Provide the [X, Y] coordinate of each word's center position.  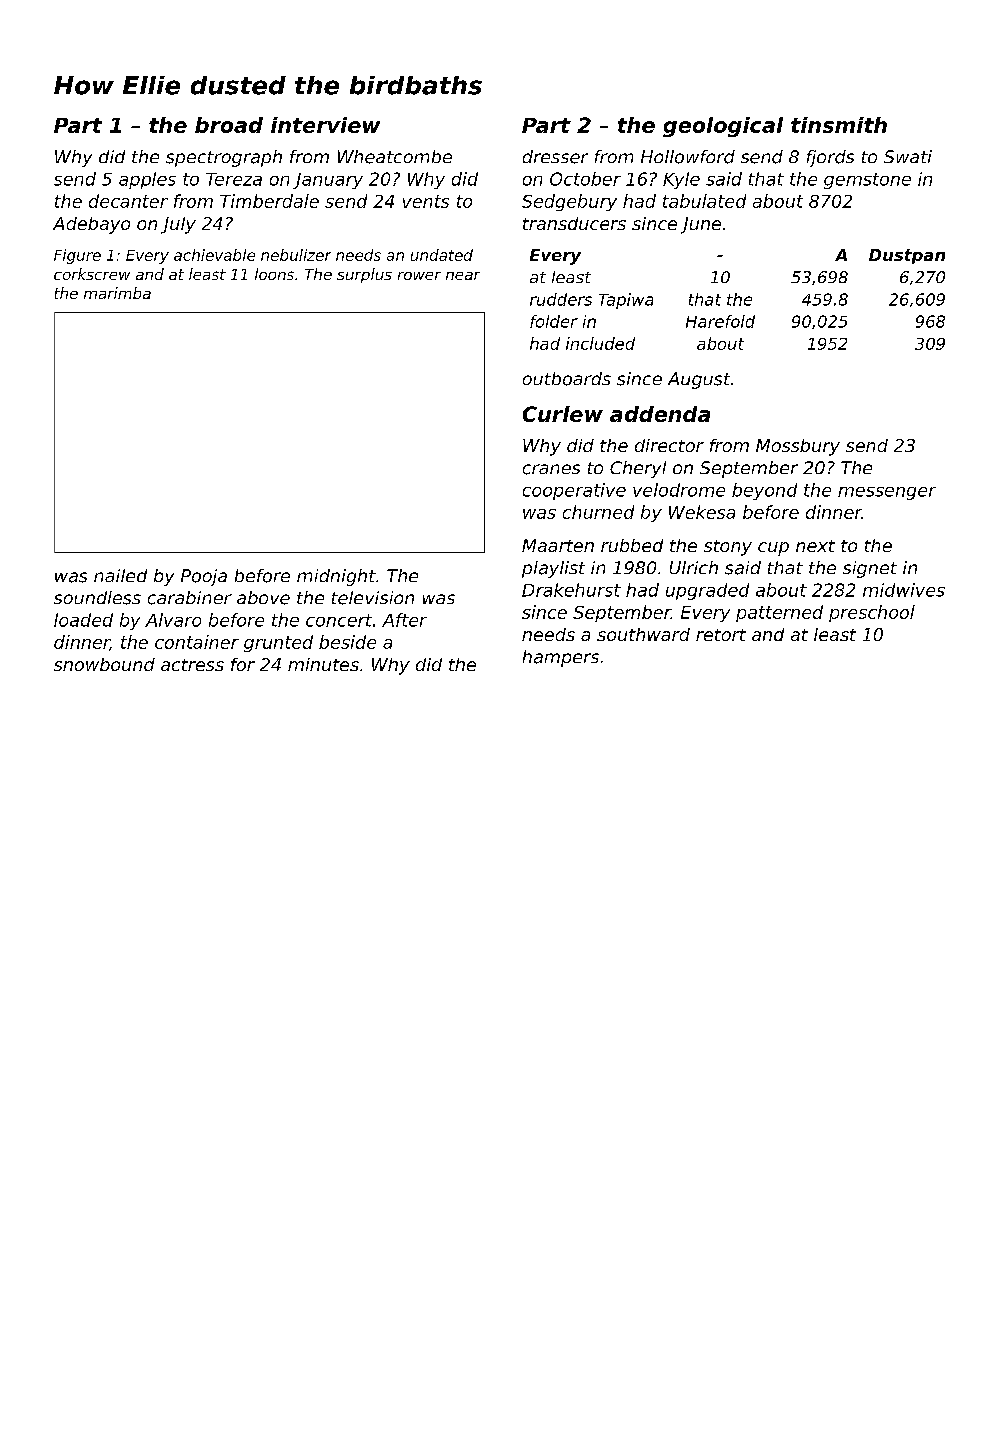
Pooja [204, 577]
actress [192, 665]
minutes [323, 664]
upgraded [707, 591]
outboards [567, 379]
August [699, 380]
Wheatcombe [395, 157]
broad [229, 125]
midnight [336, 577]
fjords [830, 158]
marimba [117, 293]
